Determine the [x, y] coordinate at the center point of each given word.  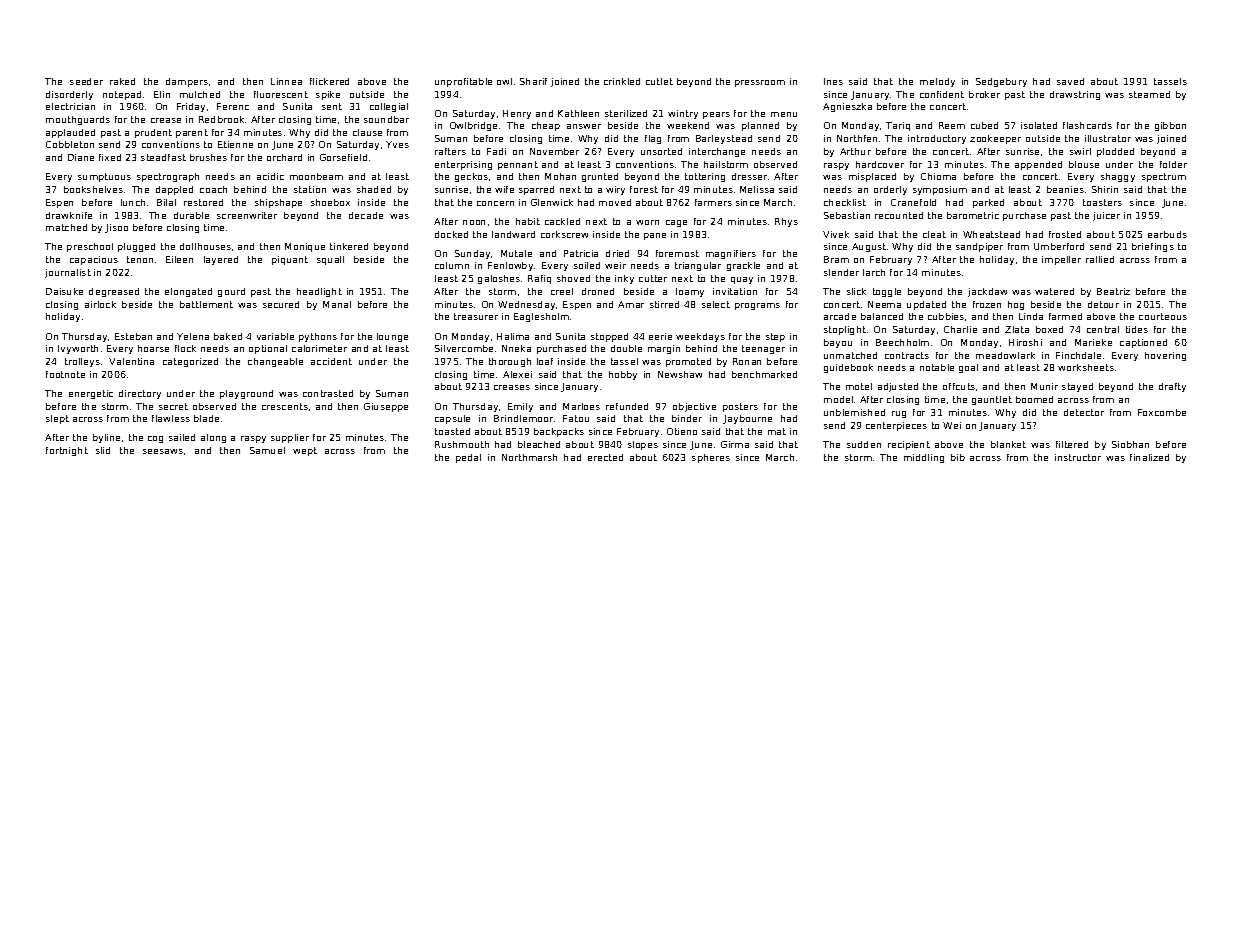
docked [451, 234]
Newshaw [680, 374]
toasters [1102, 202]
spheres [711, 458]
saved [1070, 81]
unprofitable [463, 82]
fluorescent [281, 94]
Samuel [267, 450]
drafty [1172, 387]
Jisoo [116, 228]
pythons [318, 337]
